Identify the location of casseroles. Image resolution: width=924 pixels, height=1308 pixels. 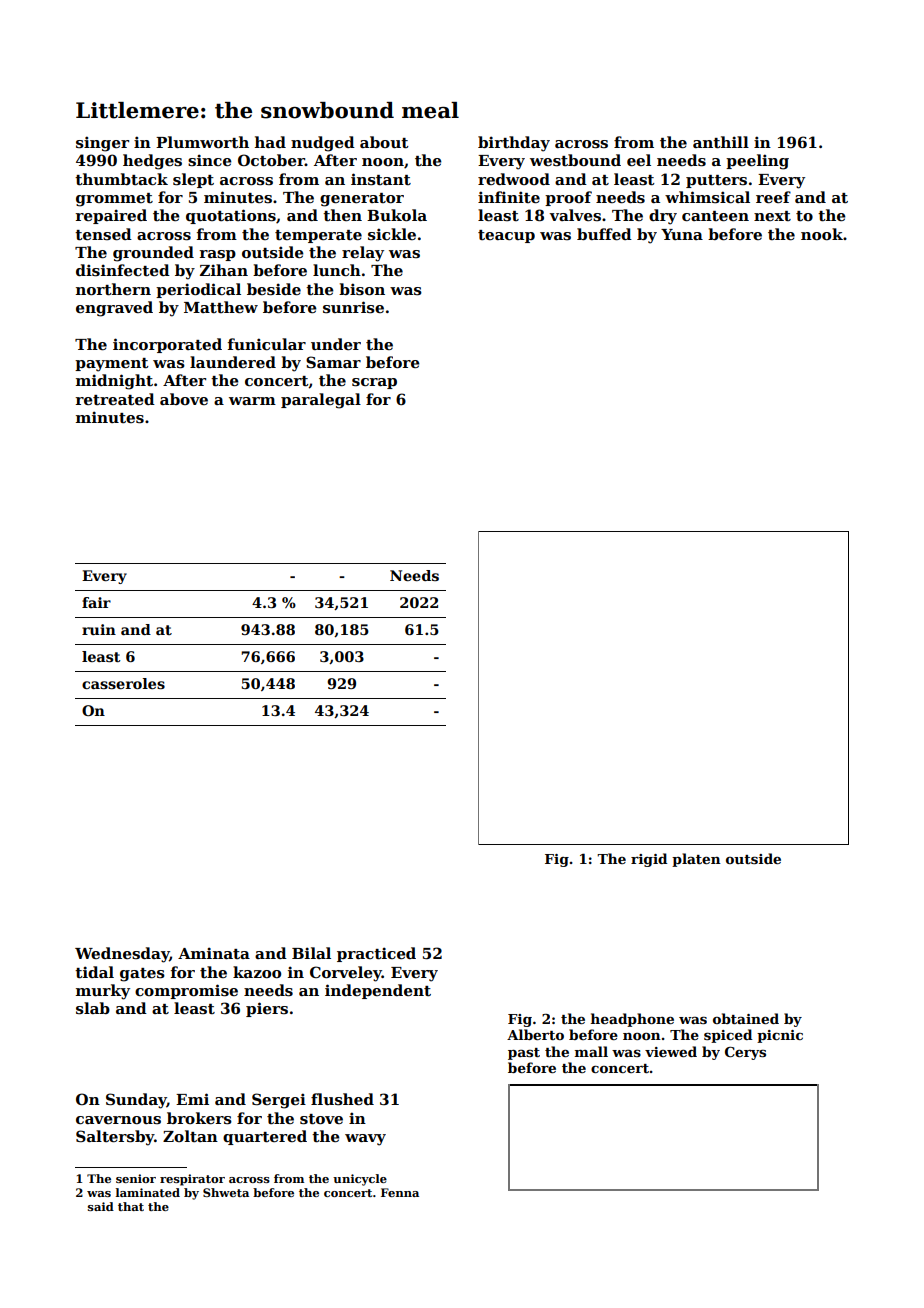
(123, 683).
